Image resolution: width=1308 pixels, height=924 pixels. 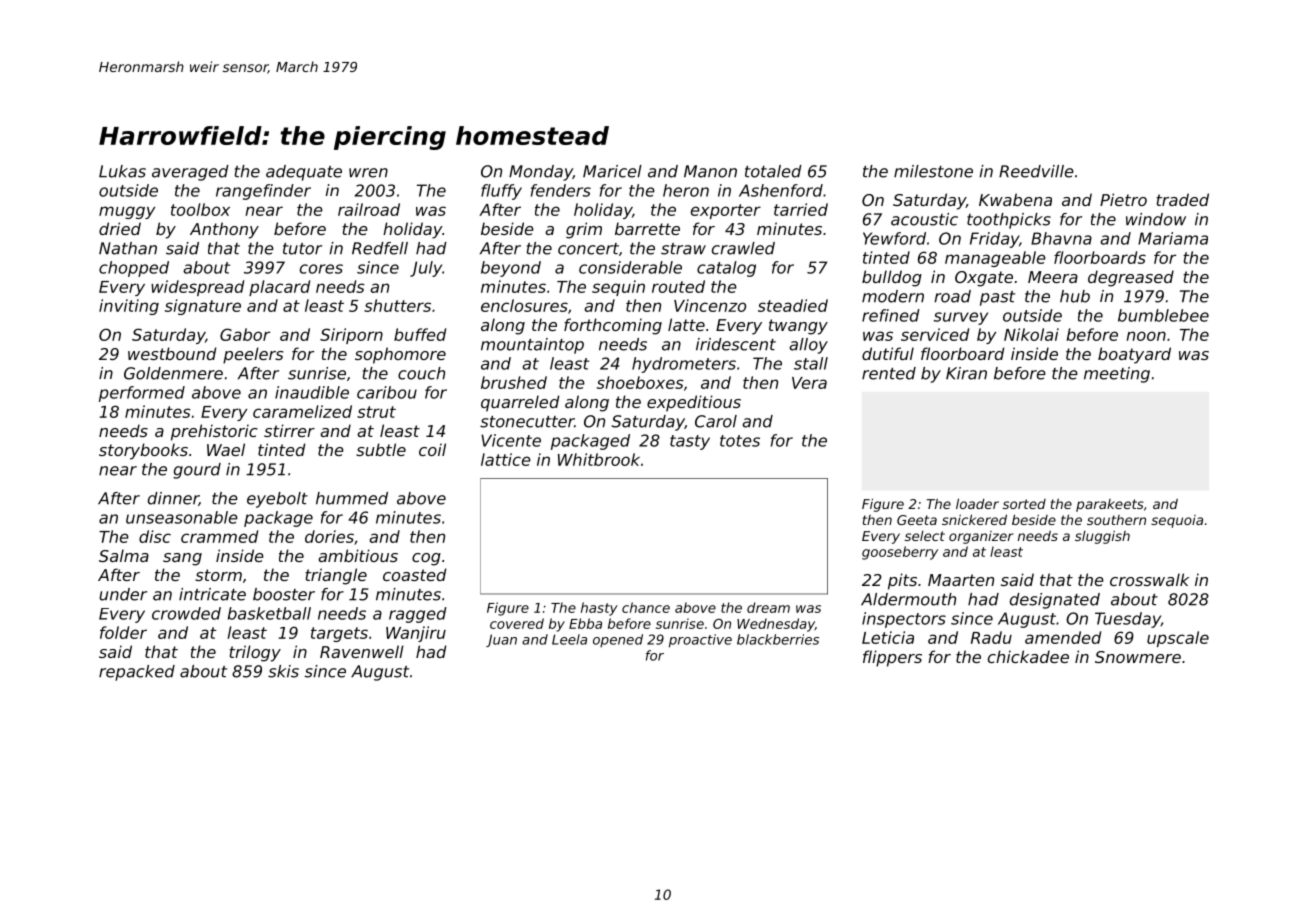 What do you see at coordinates (245, 334) in the screenshot?
I see `Gabor` at bounding box center [245, 334].
